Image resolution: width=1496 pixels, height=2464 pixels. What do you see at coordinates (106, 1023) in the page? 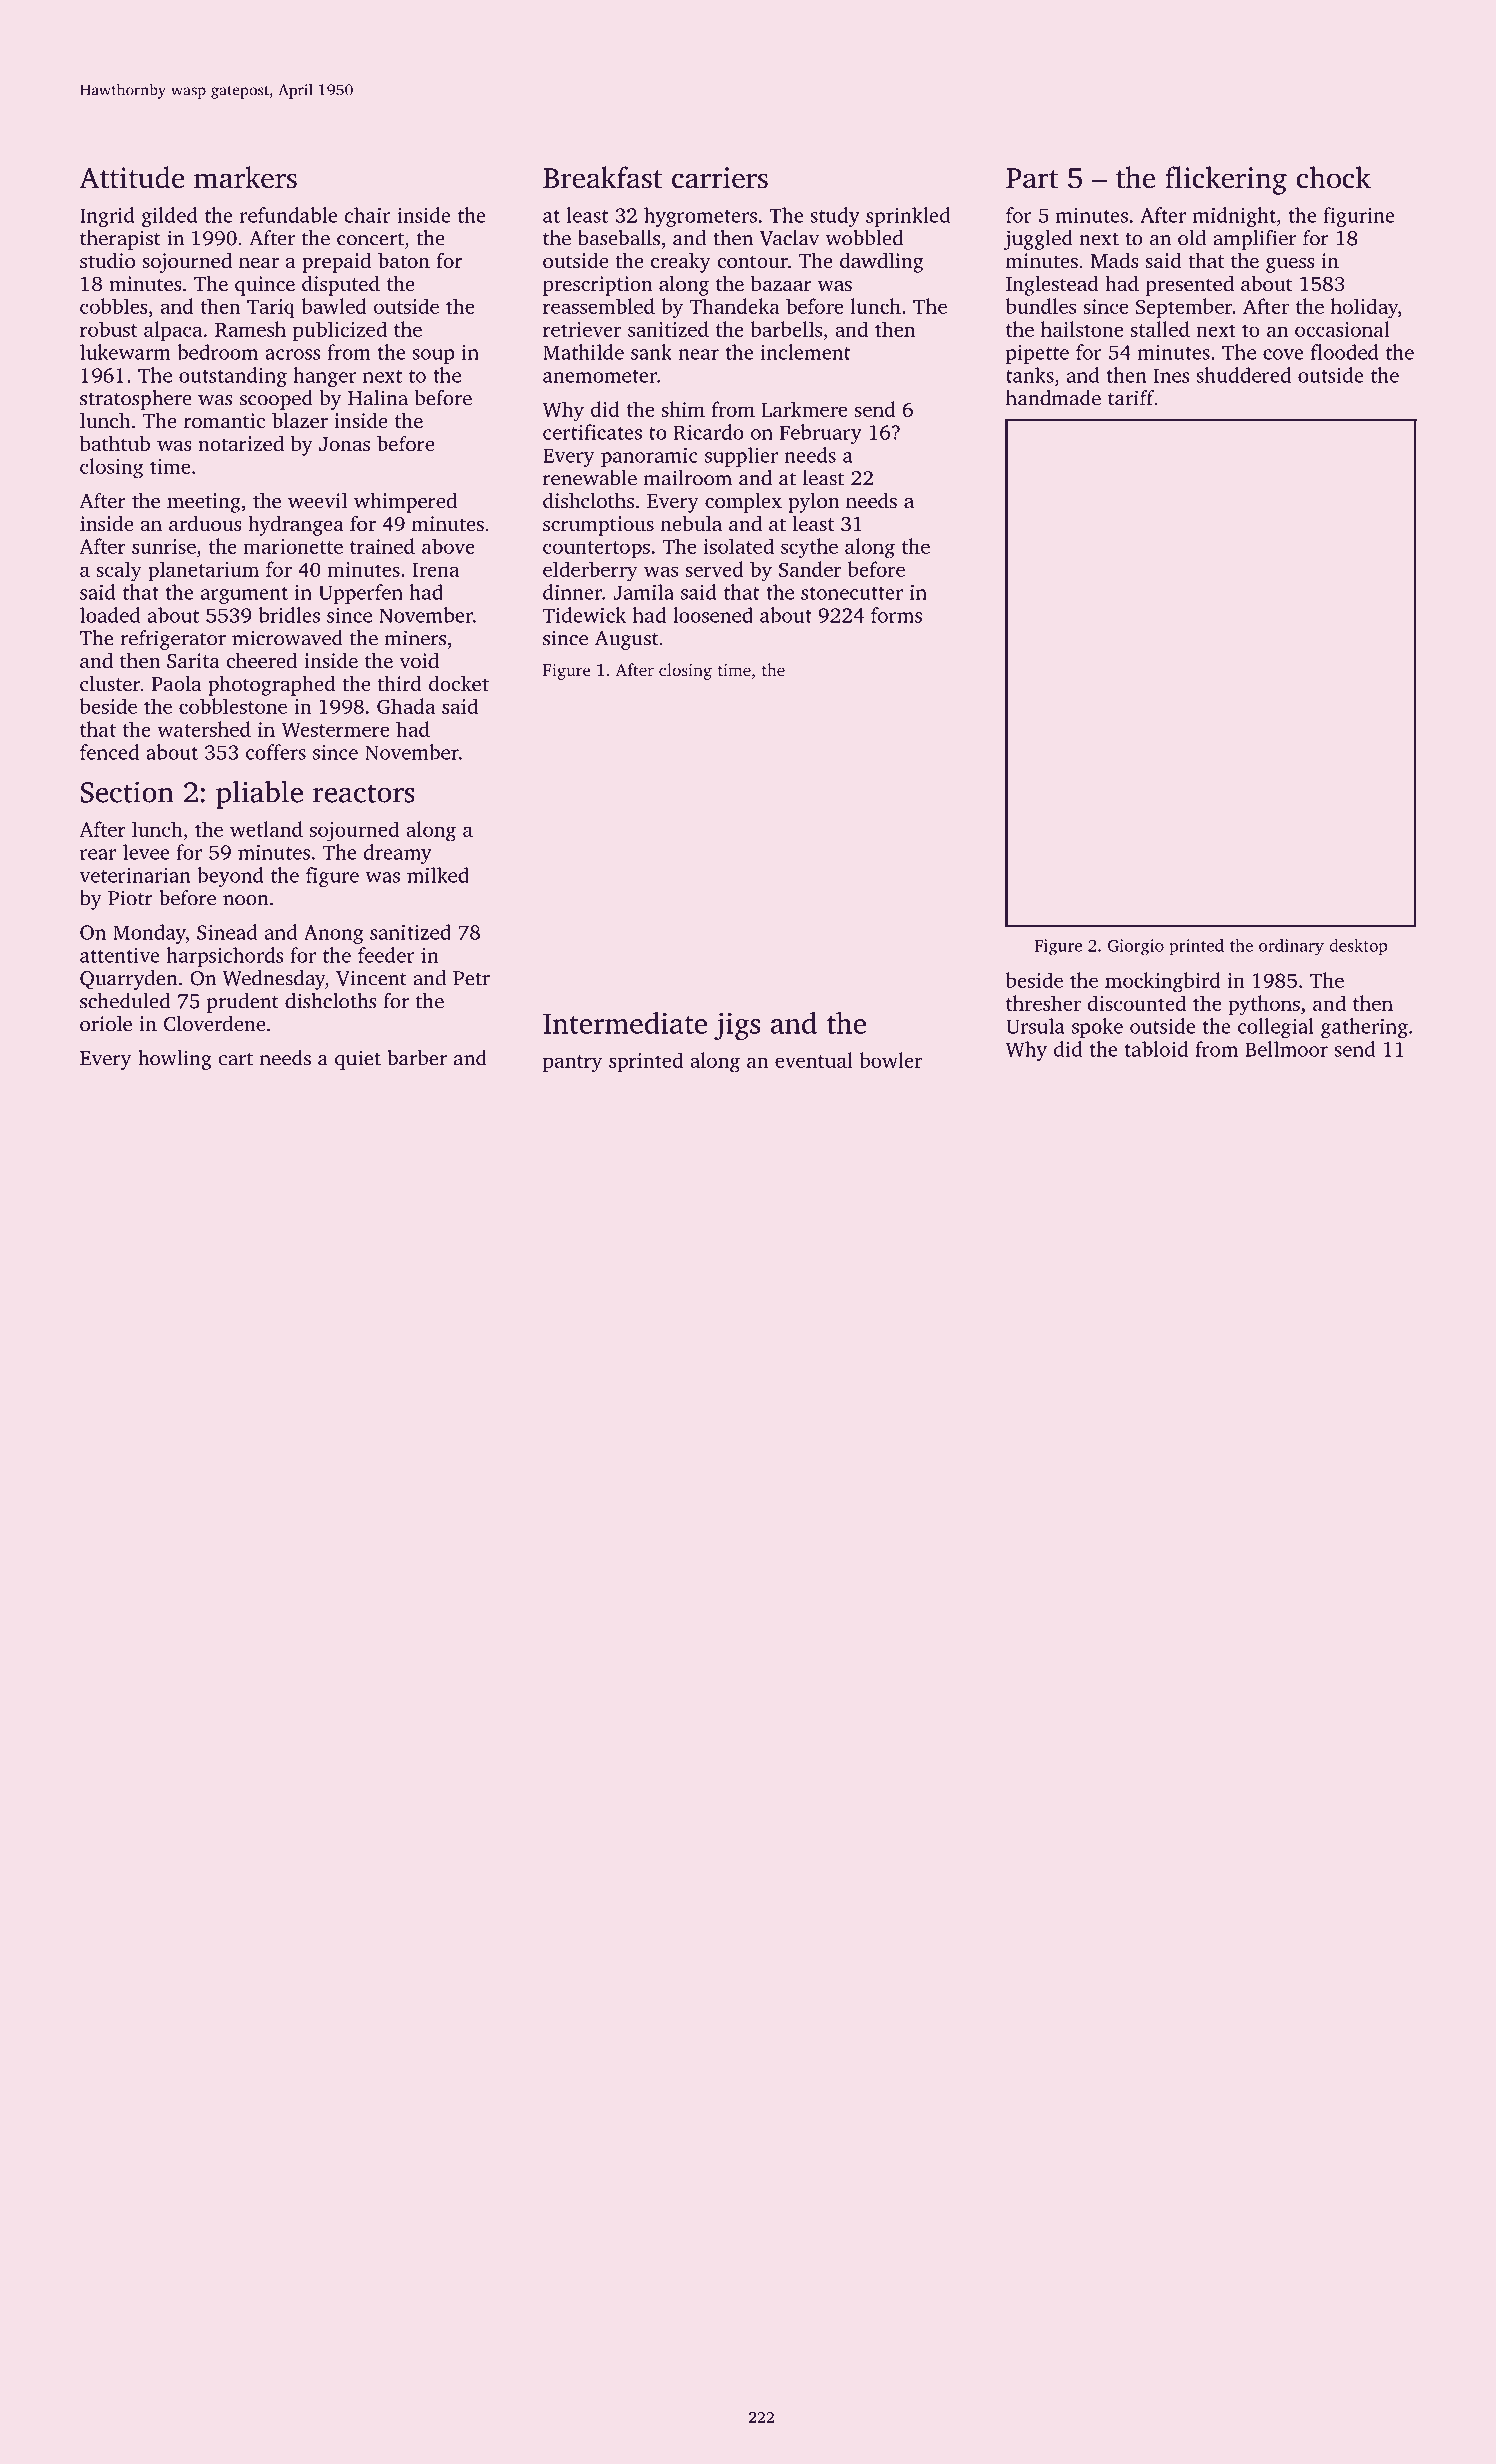
I see `oriole` at bounding box center [106, 1023].
